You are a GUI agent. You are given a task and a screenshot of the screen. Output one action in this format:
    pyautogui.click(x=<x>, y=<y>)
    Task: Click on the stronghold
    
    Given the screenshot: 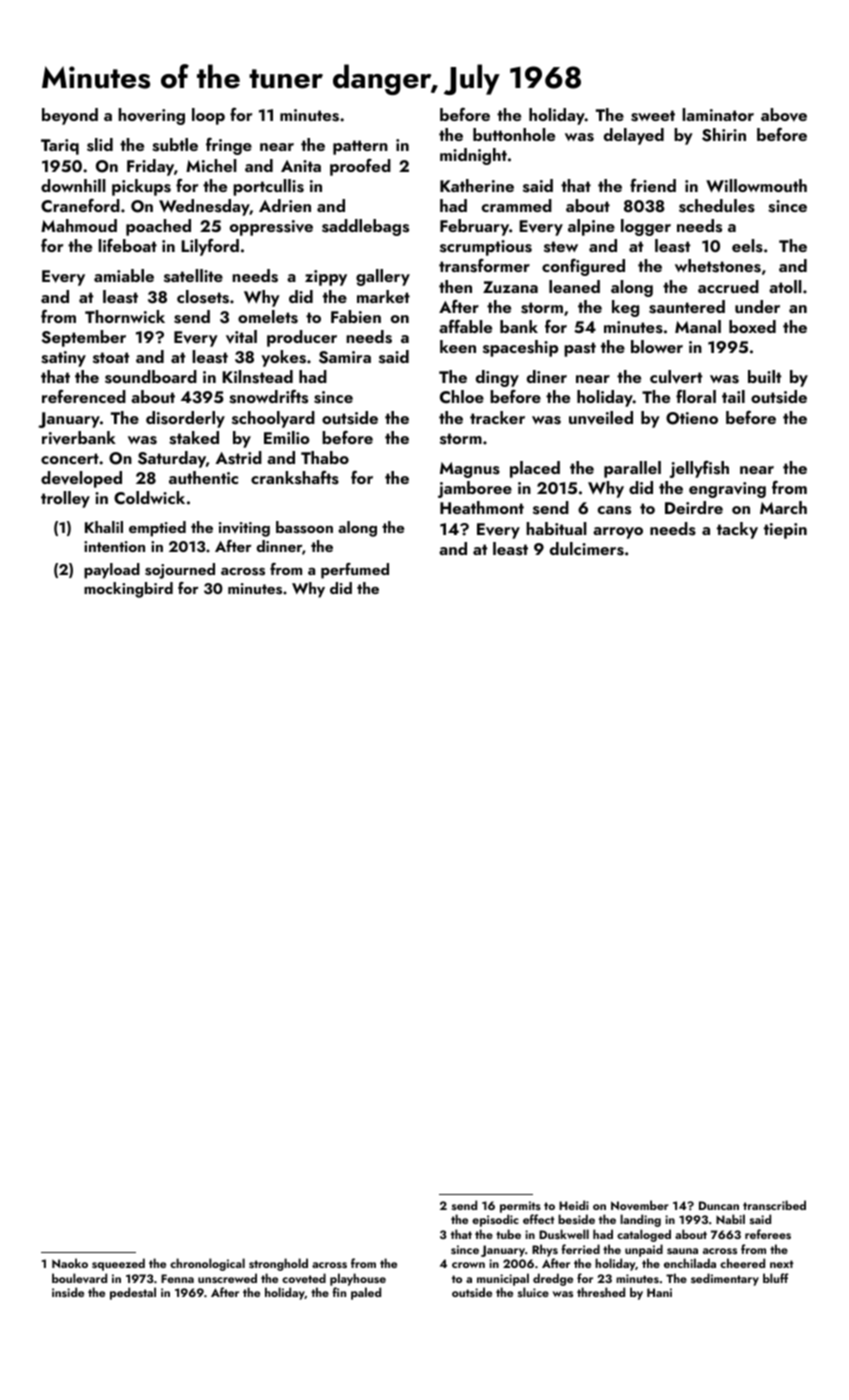 What is the action you would take?
    pyautogui.click(x=278, y=1264)
